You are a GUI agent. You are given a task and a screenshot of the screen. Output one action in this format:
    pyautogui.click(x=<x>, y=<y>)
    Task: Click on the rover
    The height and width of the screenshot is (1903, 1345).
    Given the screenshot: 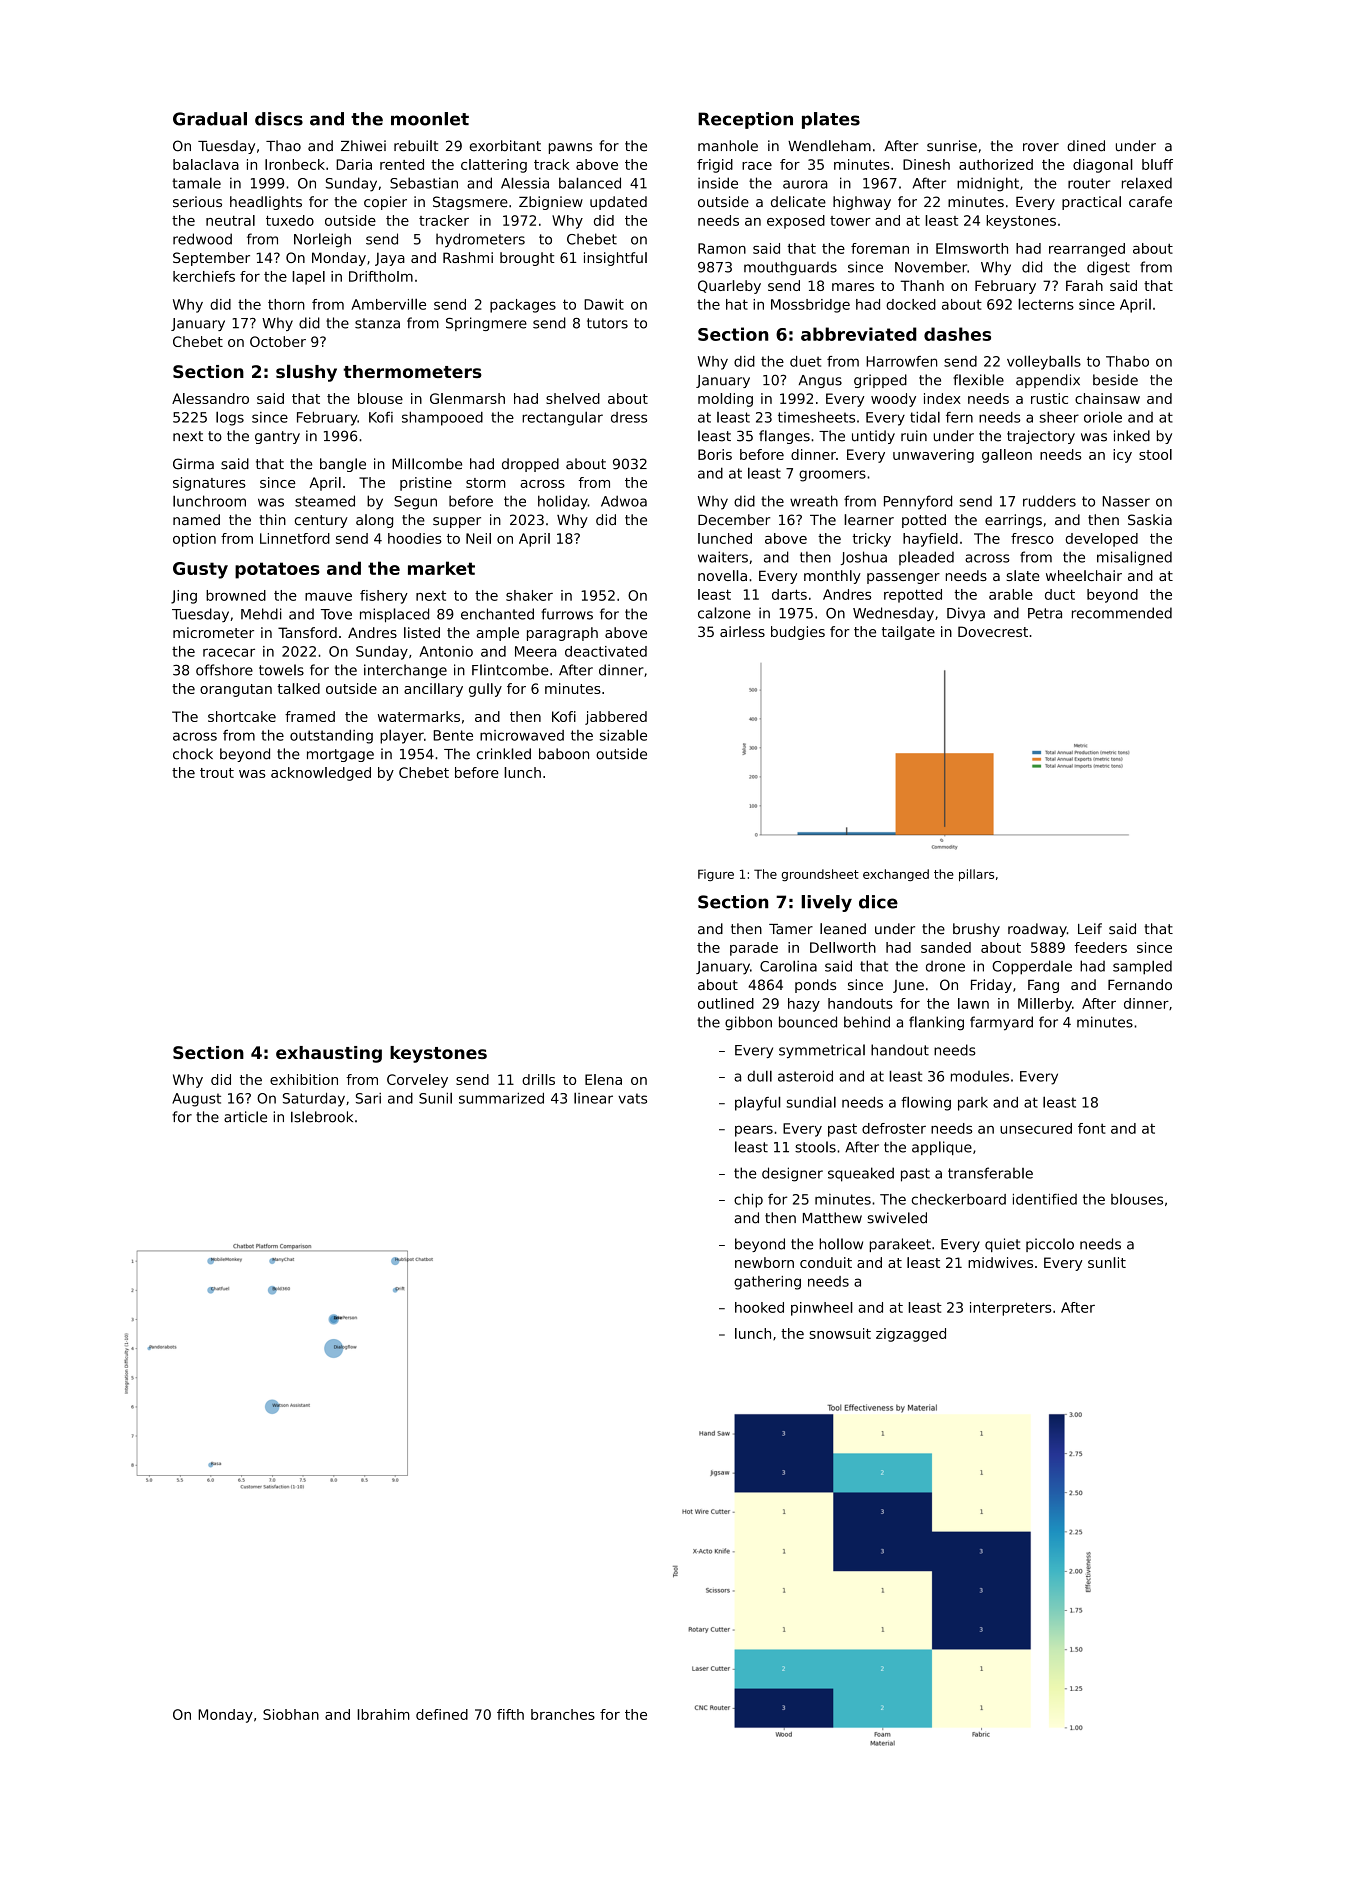 What is the action you would take?
    pyautogui.click(x=1041, y=147)
